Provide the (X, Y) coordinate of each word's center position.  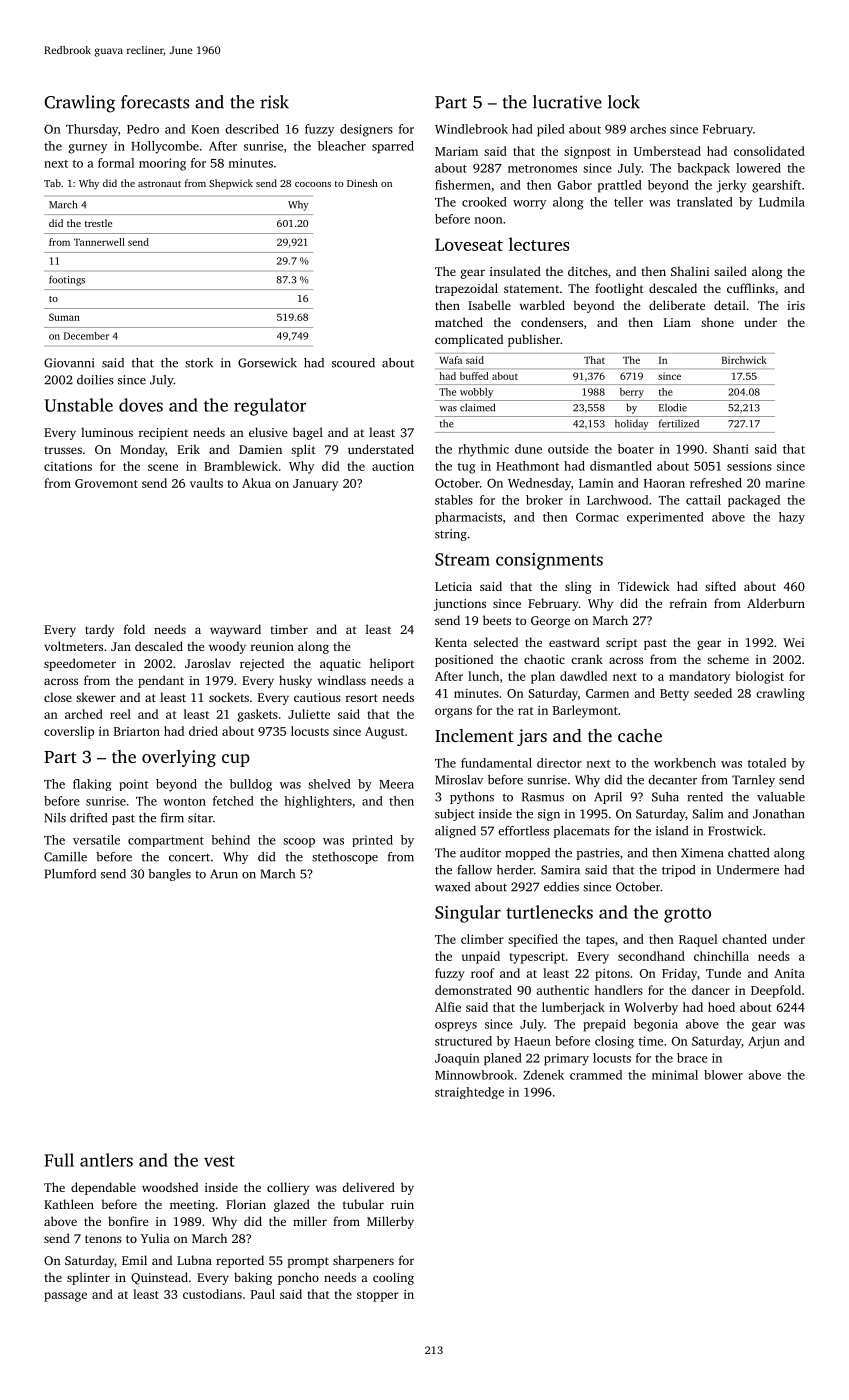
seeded (713, 693)
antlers (106, 1160)
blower (723, 1075)
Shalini (690, 271)
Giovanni (69, 363)
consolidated (769, 151)
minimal (675, 1075)
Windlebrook (471, 129)
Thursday (92, 130)
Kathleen (69, 1204)
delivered (368, 1187)
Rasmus (543, 797)
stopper (378, 1296)
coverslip (69, 732)
